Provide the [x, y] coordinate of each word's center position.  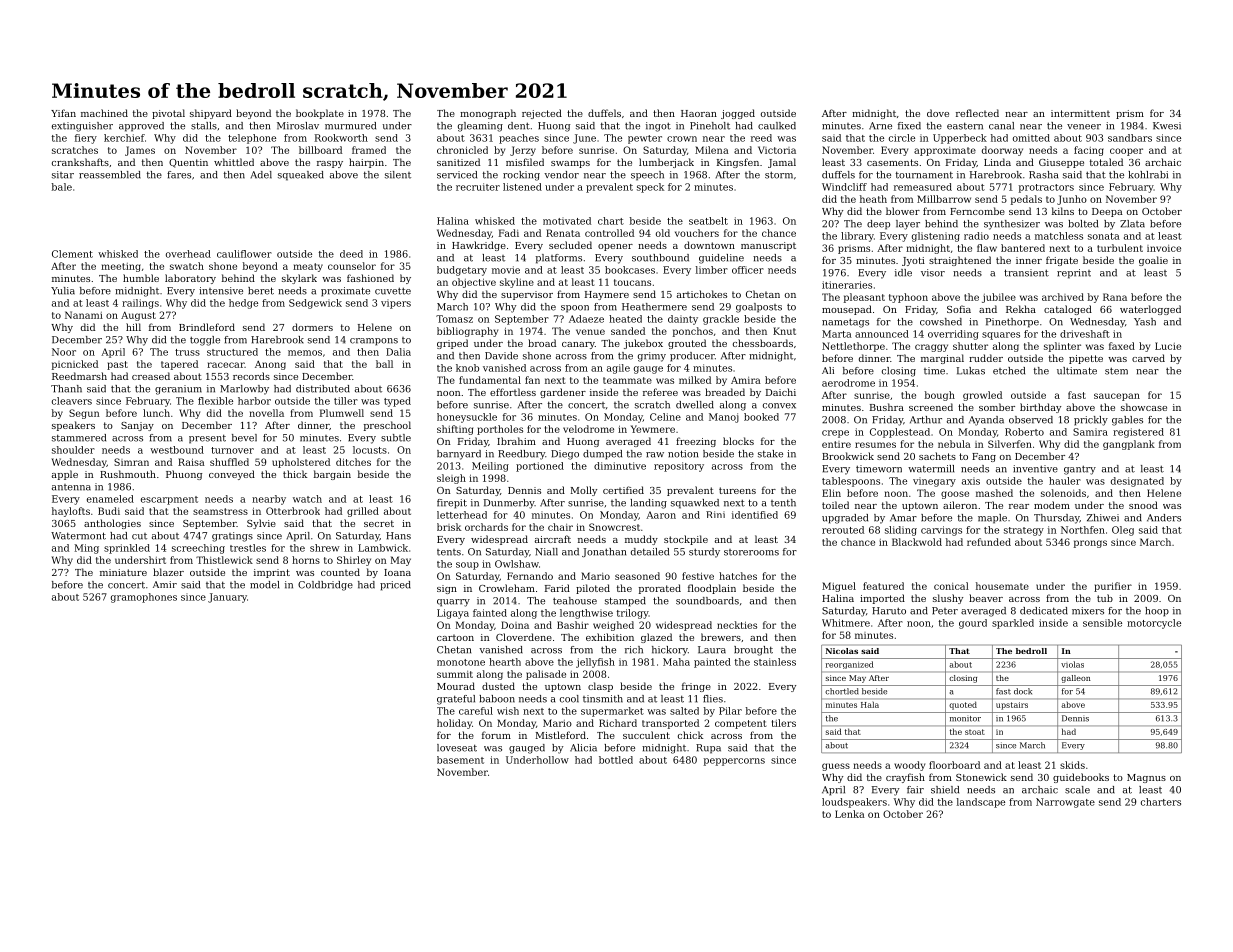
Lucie [1168, 346]
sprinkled [127, 549]
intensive [221, 291]
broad [542, 343]
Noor [64, 352]
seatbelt [708, 221]
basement [460, 760]
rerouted [843, 530]
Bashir [573, 625]
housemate [1002, 586]
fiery [86, 139]
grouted [687, 344]
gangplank [1129, 445]
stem [1116, 371]
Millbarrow [944, 199]
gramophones [144, 598]
